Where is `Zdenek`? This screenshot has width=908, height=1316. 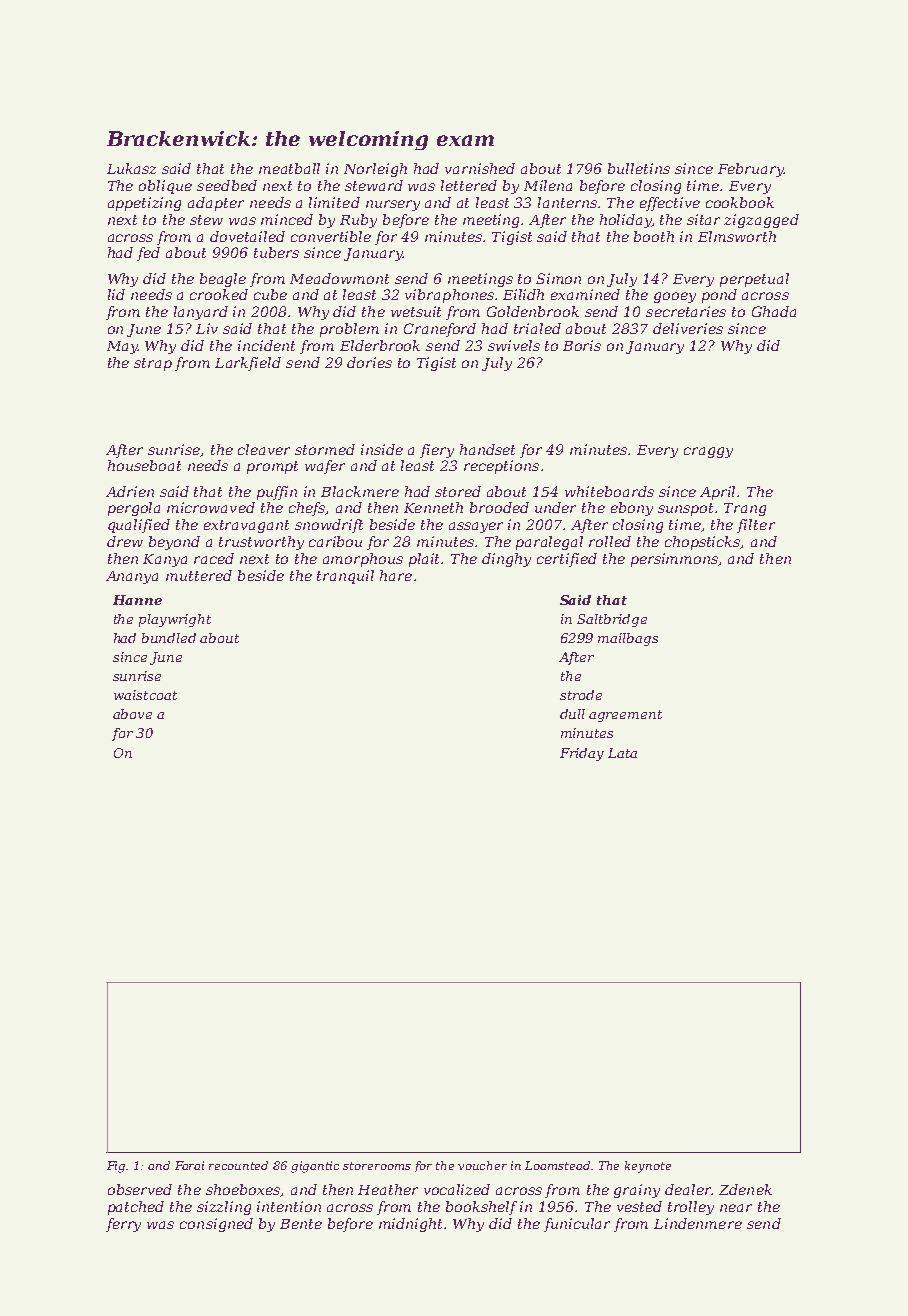 Zdenek is located at coordinates (745, 1189).
